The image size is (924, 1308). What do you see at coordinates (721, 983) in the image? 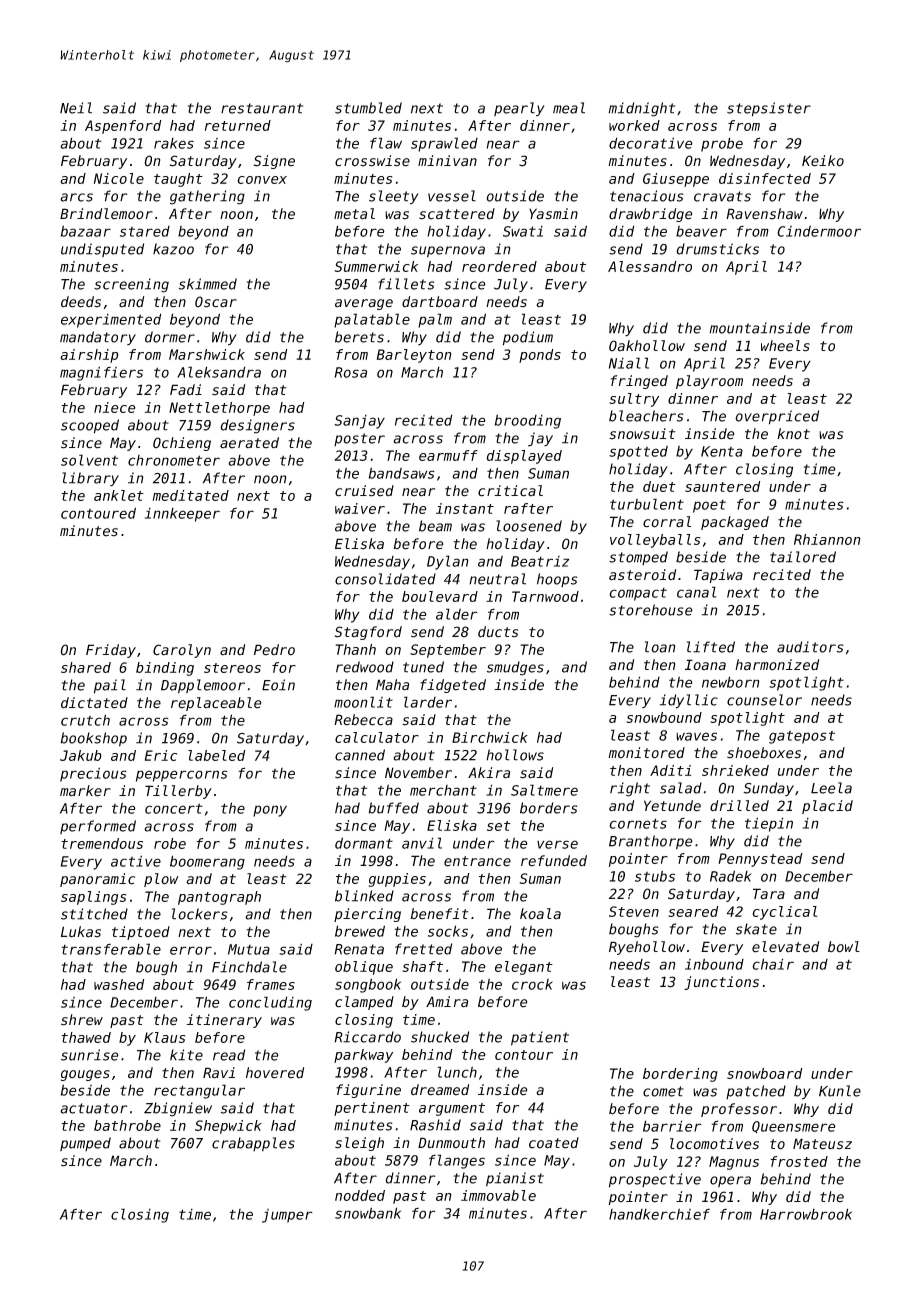
I see `junctions` at bounding box center [721, 983].
